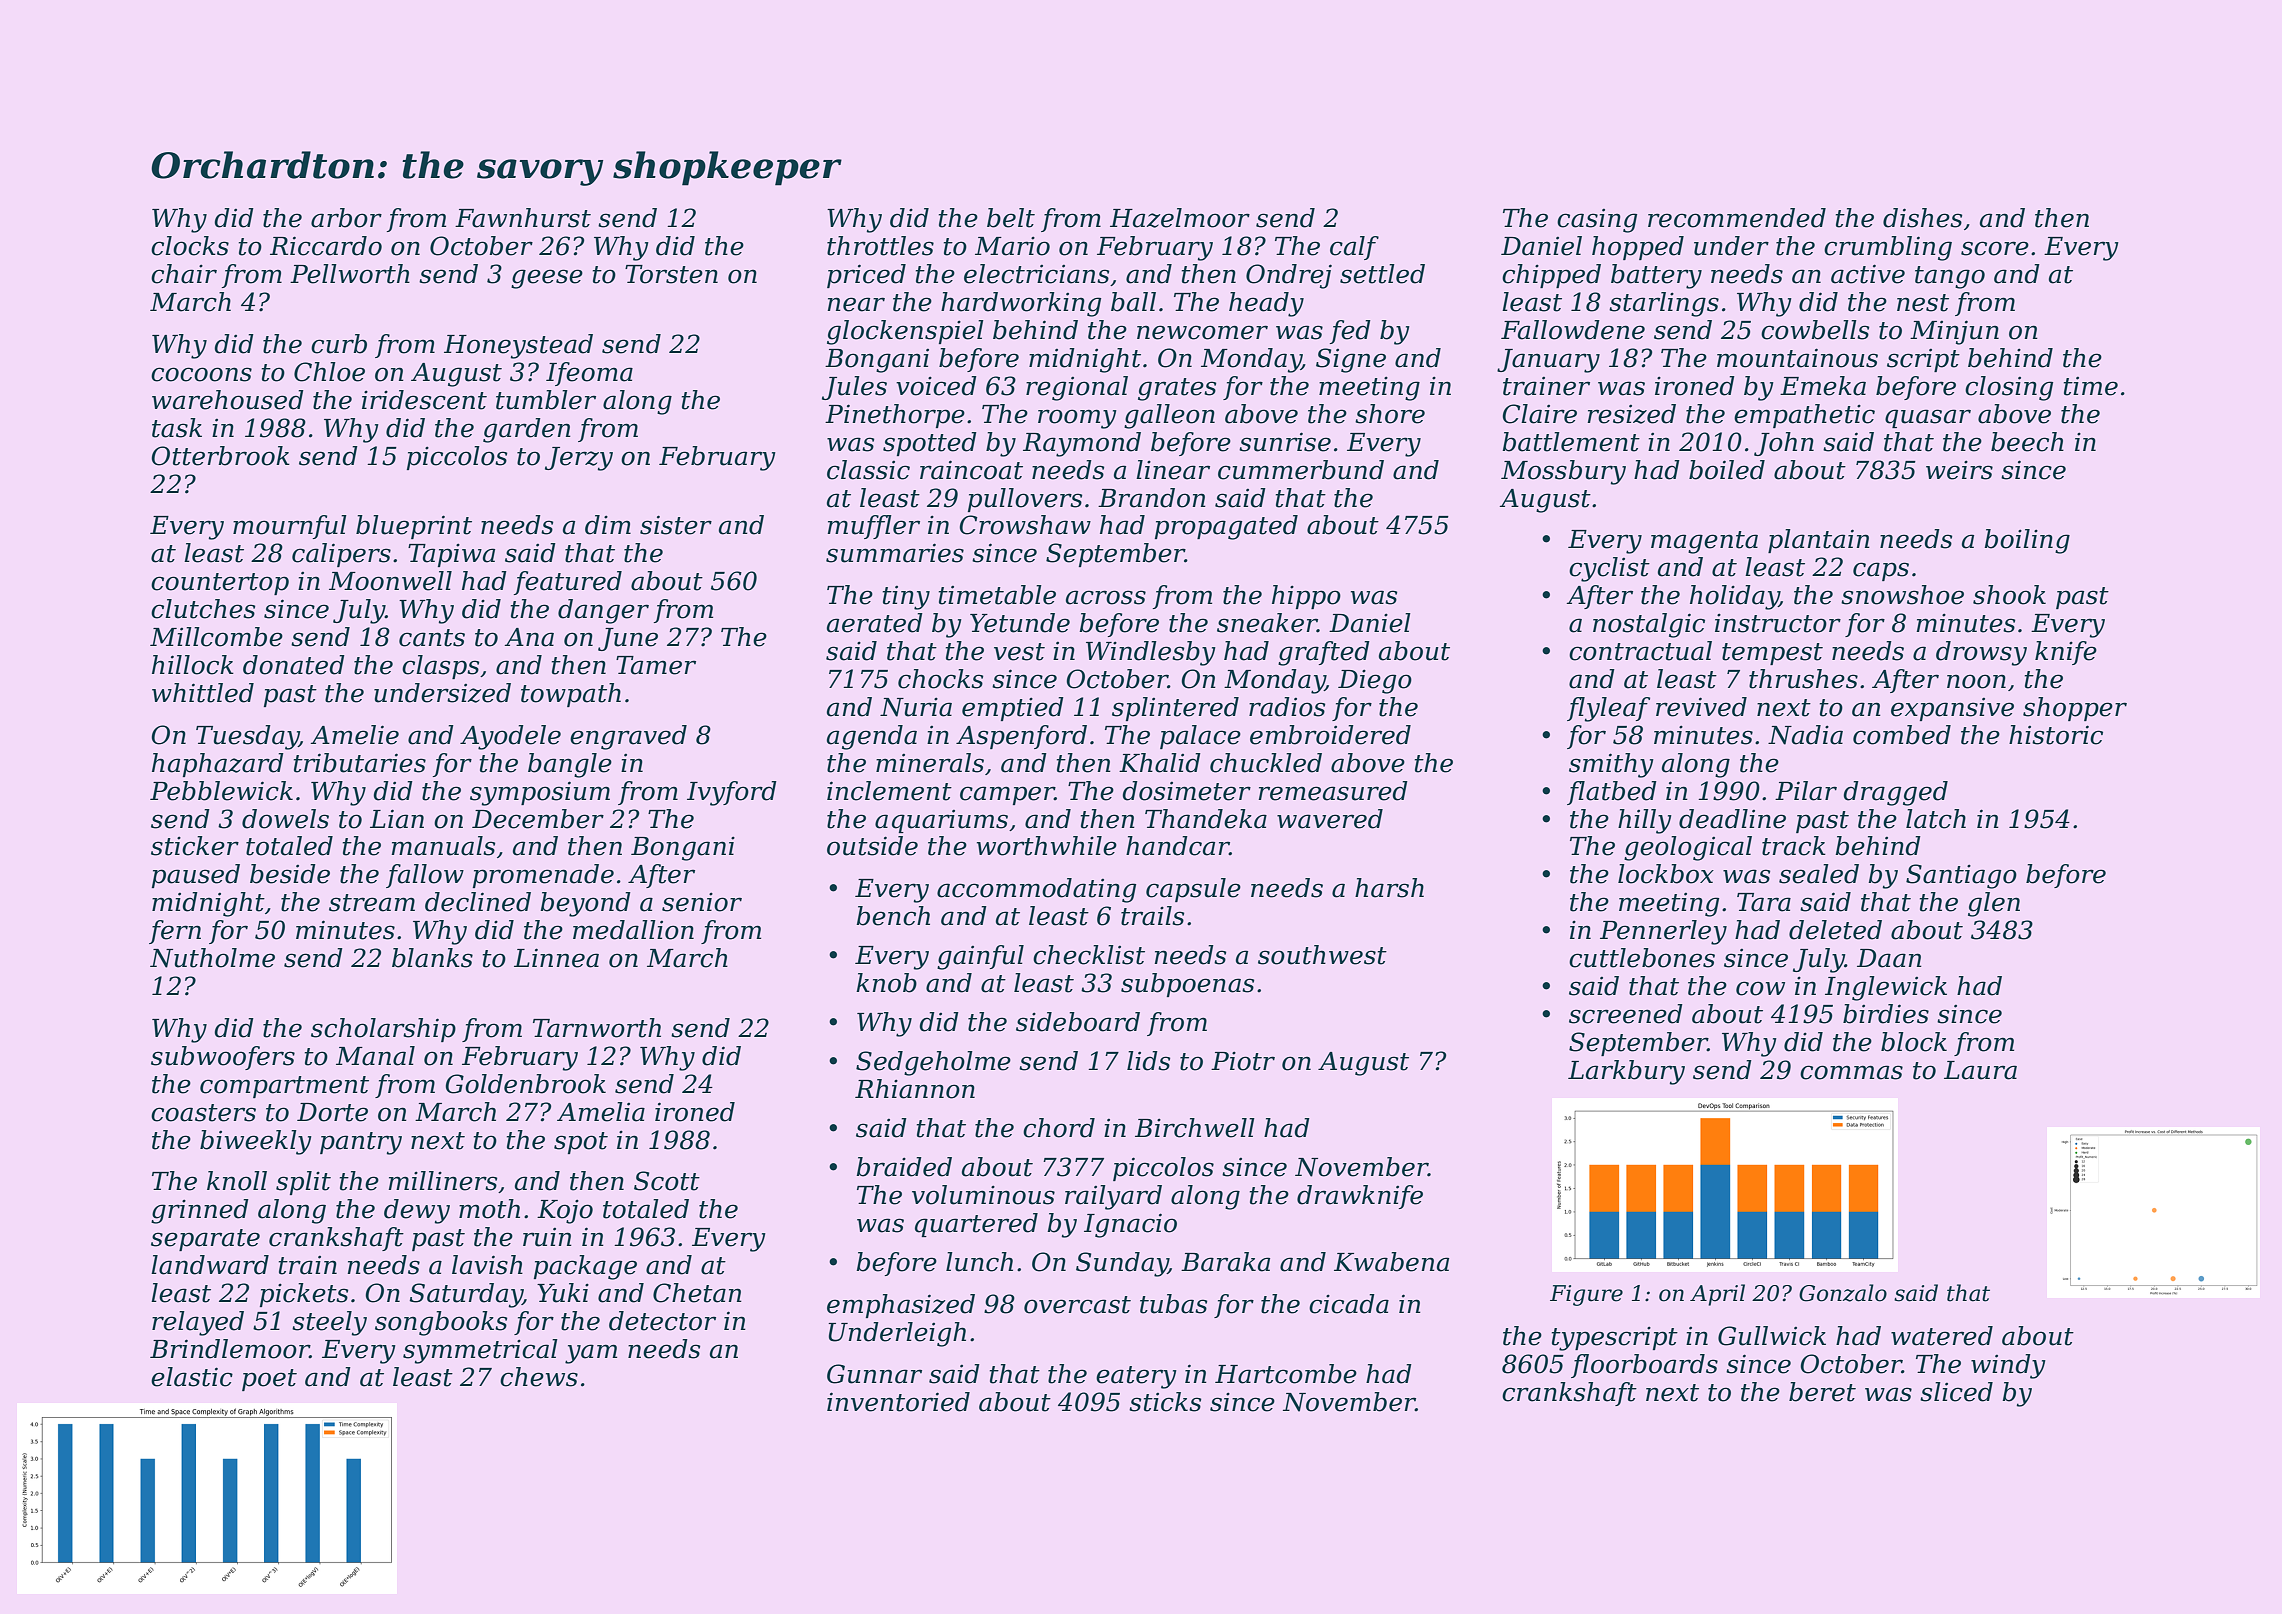 The image size is (2282, 1614). What do you see at coordinates (1819, 541) in the page?
I see `plantain` at bounding box center [1819, 541].
